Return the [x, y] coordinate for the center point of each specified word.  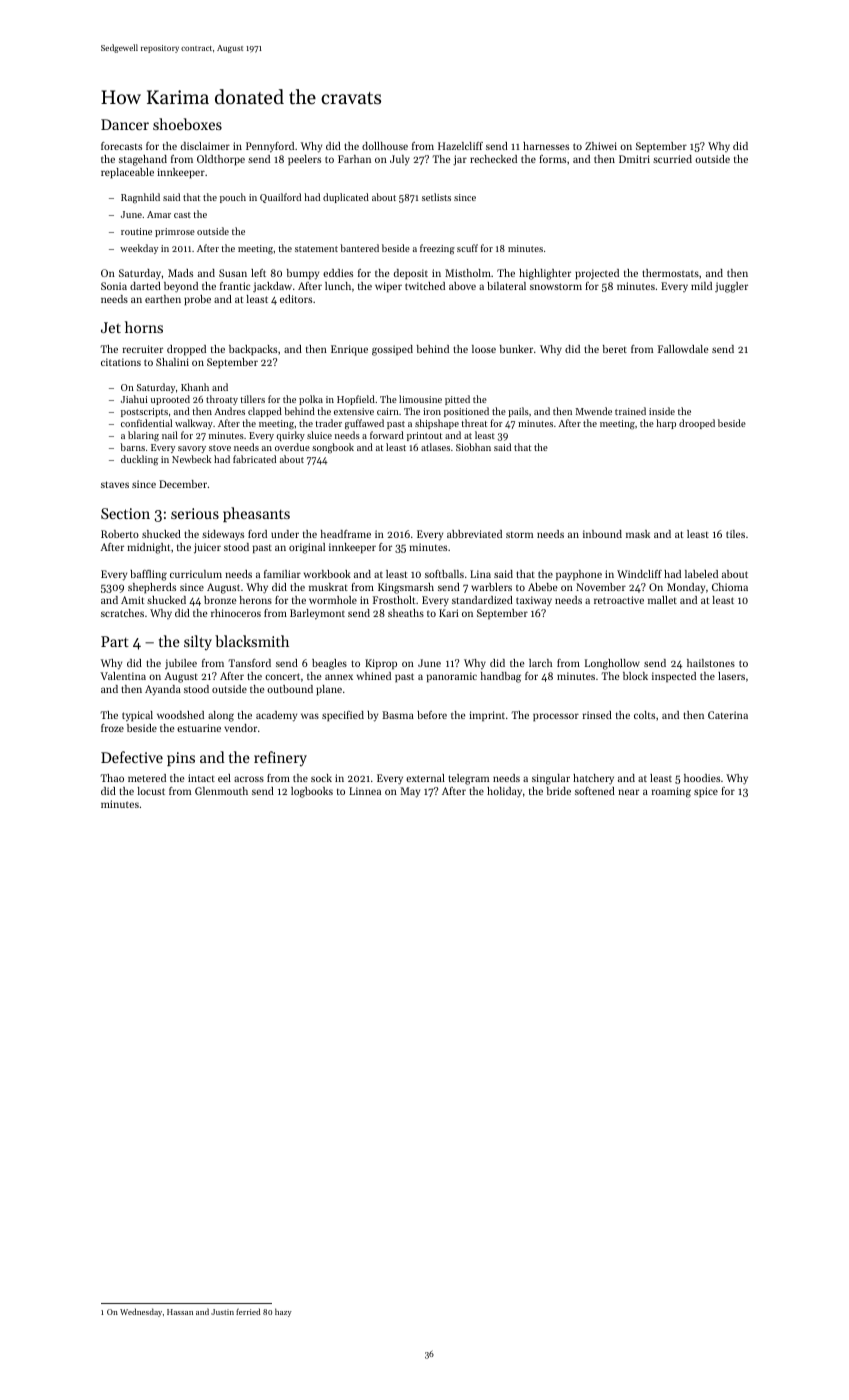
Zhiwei [601, 146]
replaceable [127, 173]
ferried [248, 1311]
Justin [222, 1312]
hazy [283, 1312]
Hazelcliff [460, 146]
